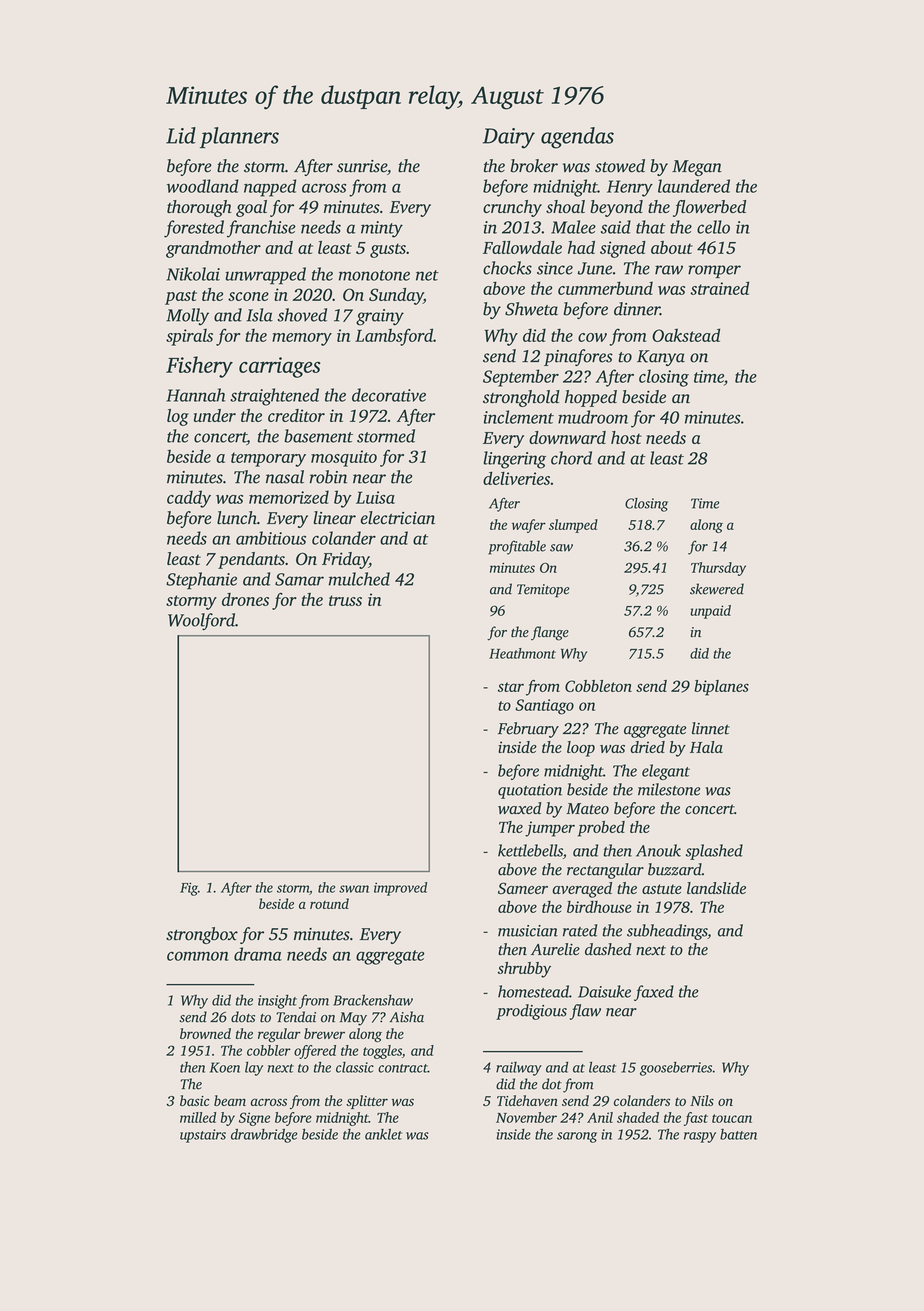 This document has width=924, height=1311. I want to click on chocks, so click(507, 268).
